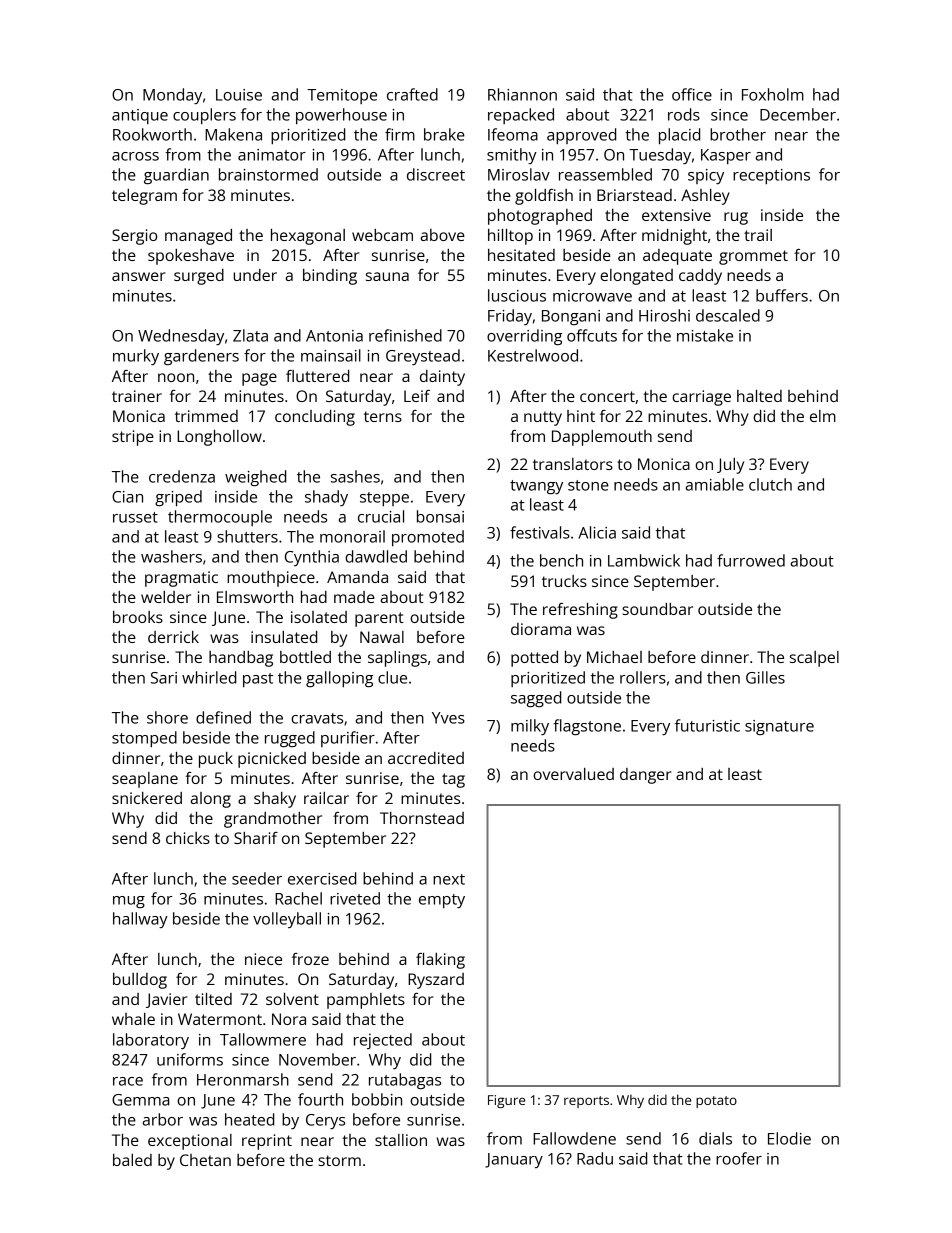 This page has height=1233, width=952. Describe the element at coordinates (586, 1102) in the page. I see `reports` at that location.
